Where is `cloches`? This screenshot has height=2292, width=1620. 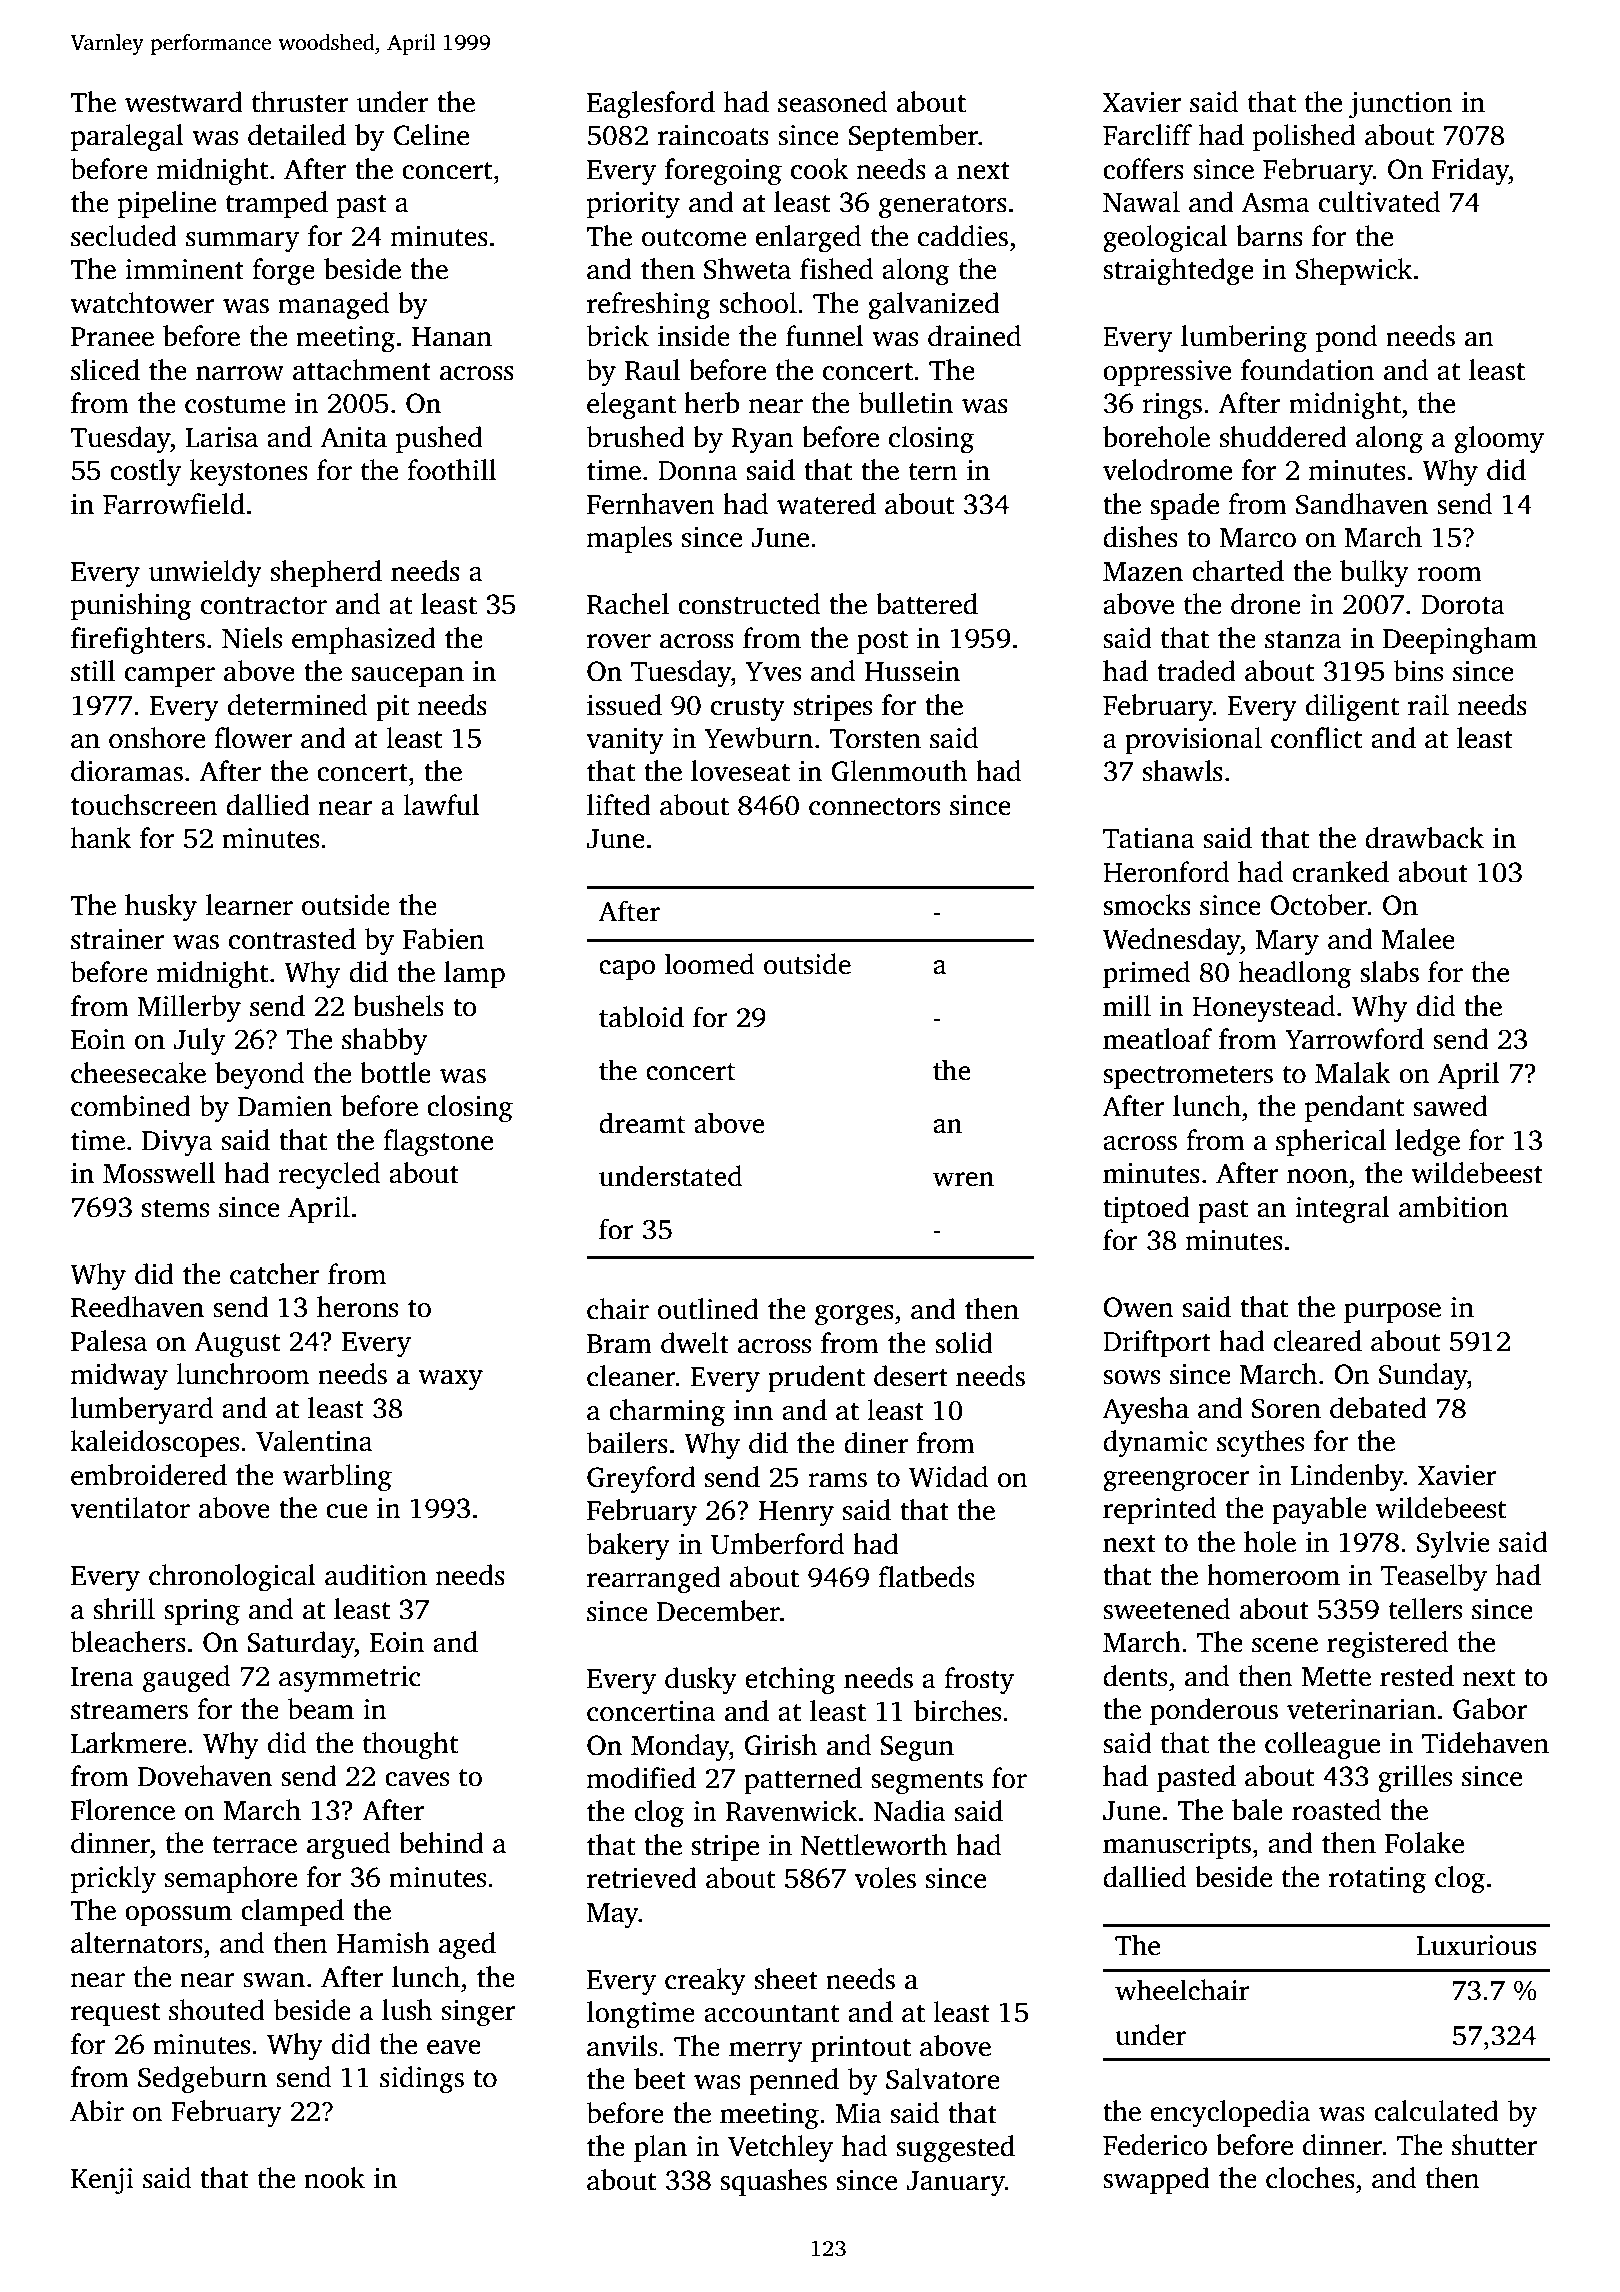 cloches is located at coordinates (1310, 2178).
